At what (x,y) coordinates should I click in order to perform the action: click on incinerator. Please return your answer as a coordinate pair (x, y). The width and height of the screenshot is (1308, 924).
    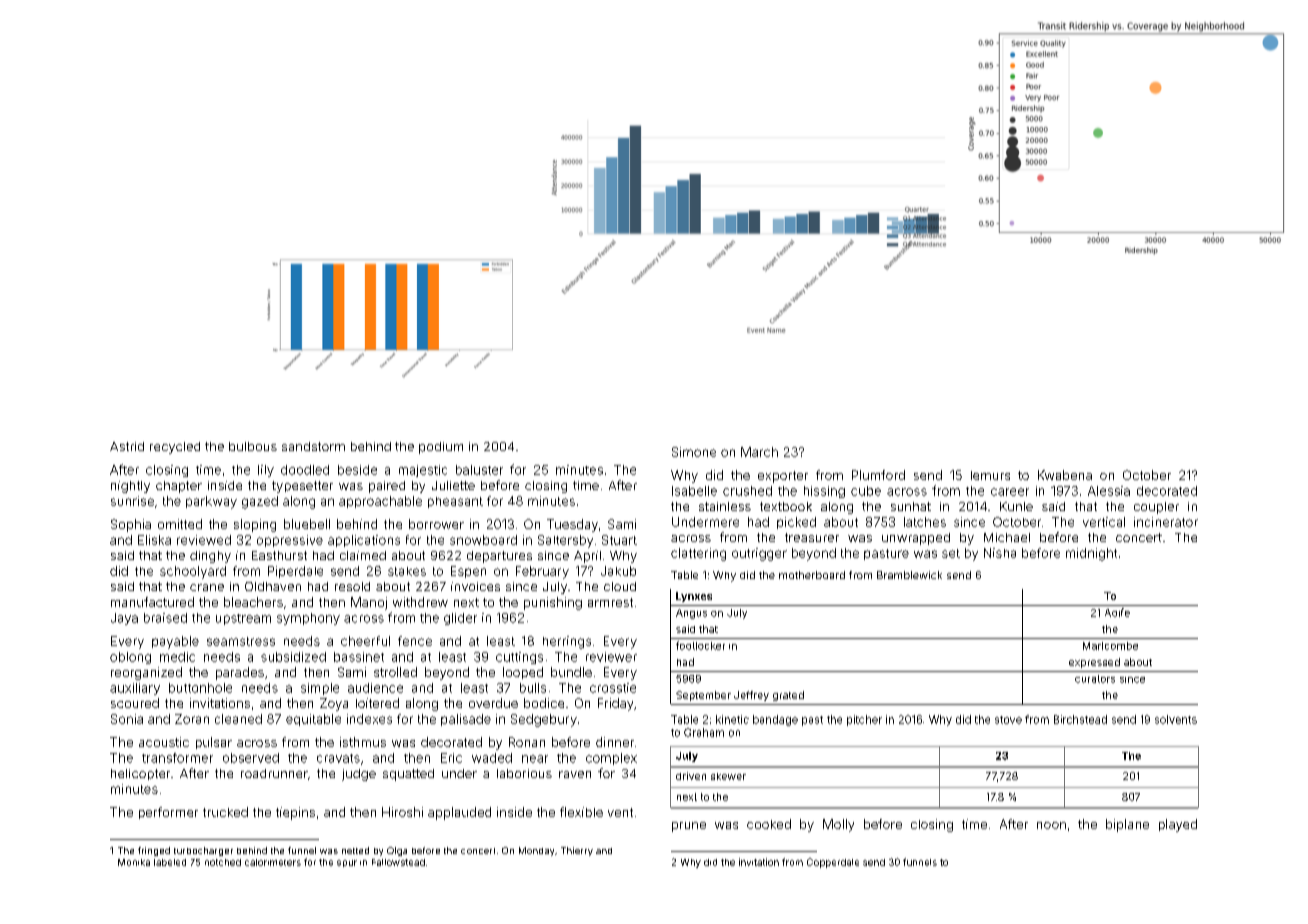
    Looking at the image, I should click on (1166, 522).
